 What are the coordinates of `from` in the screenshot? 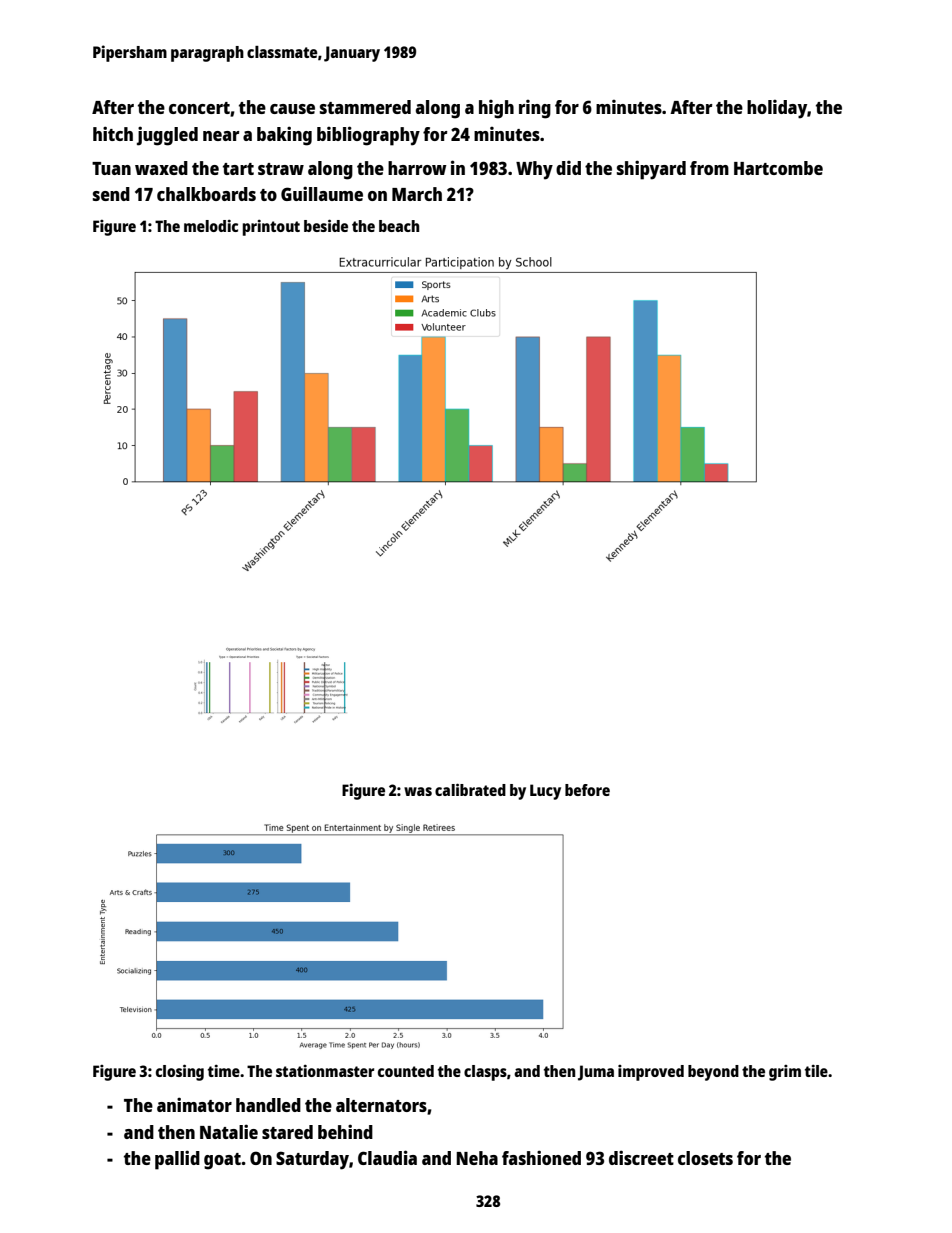 It's located at (709, 168).
